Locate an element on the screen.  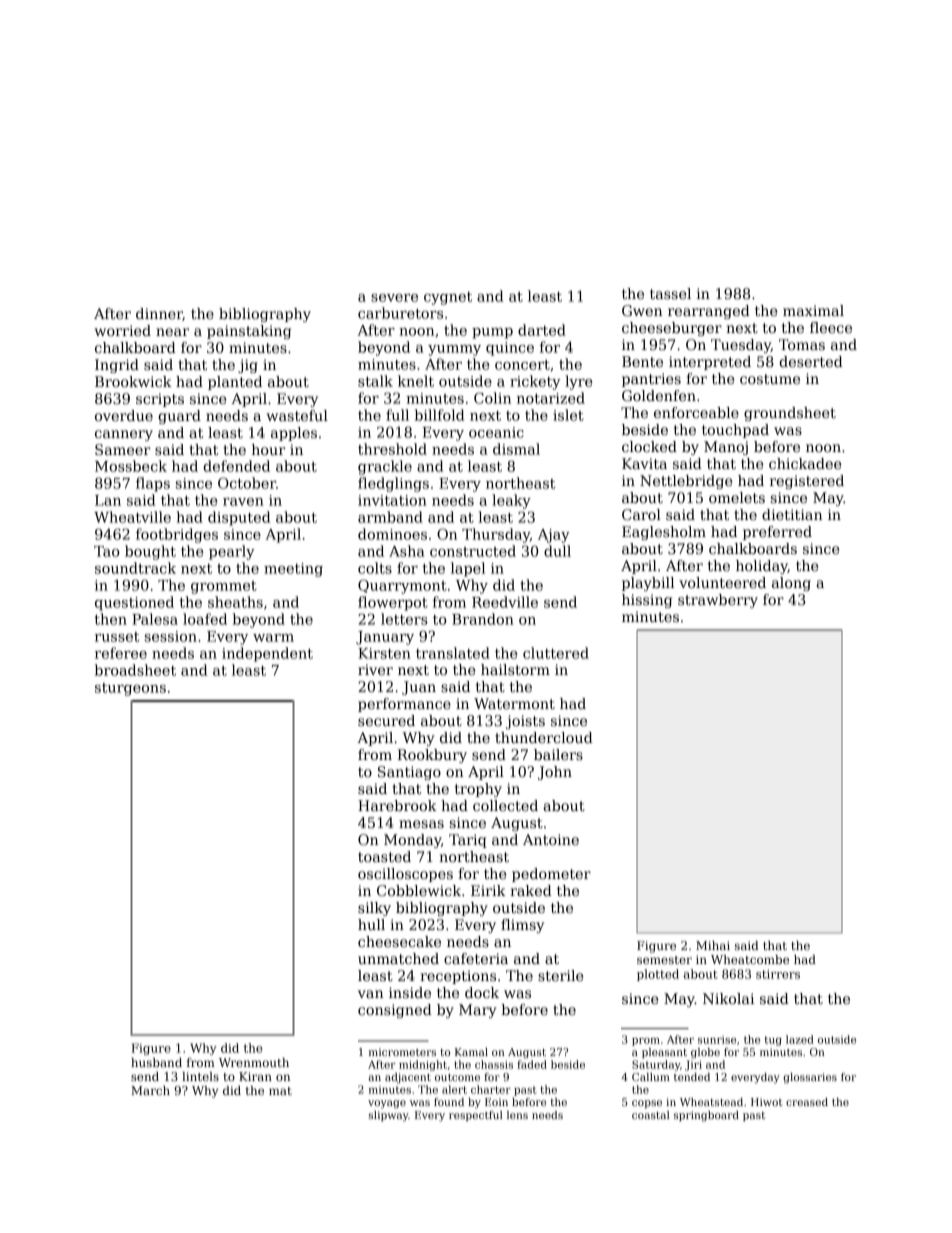
Brandon is located at coordinates (483, 619).
